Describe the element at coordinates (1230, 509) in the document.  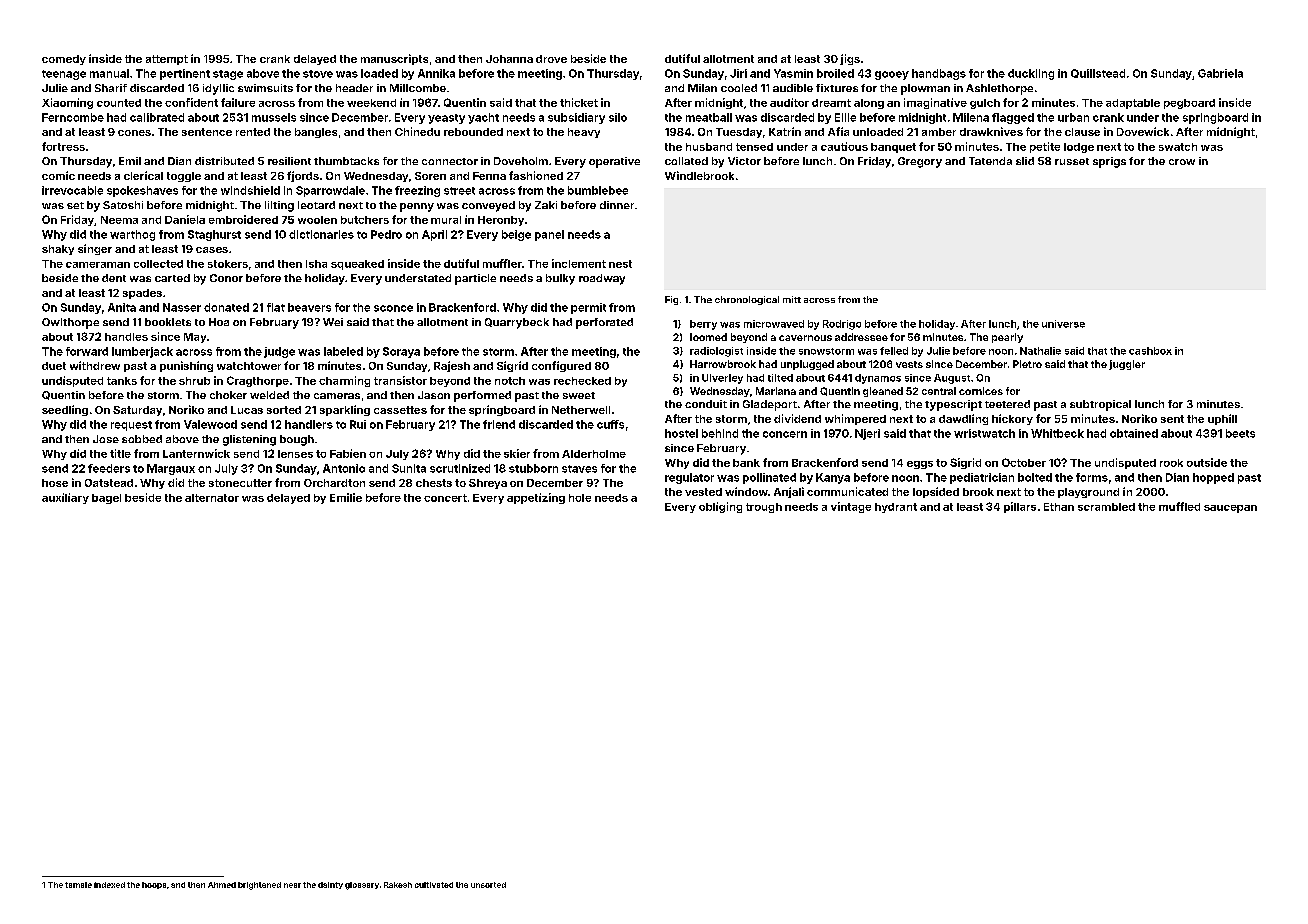
I see `saucepan` at that location.
